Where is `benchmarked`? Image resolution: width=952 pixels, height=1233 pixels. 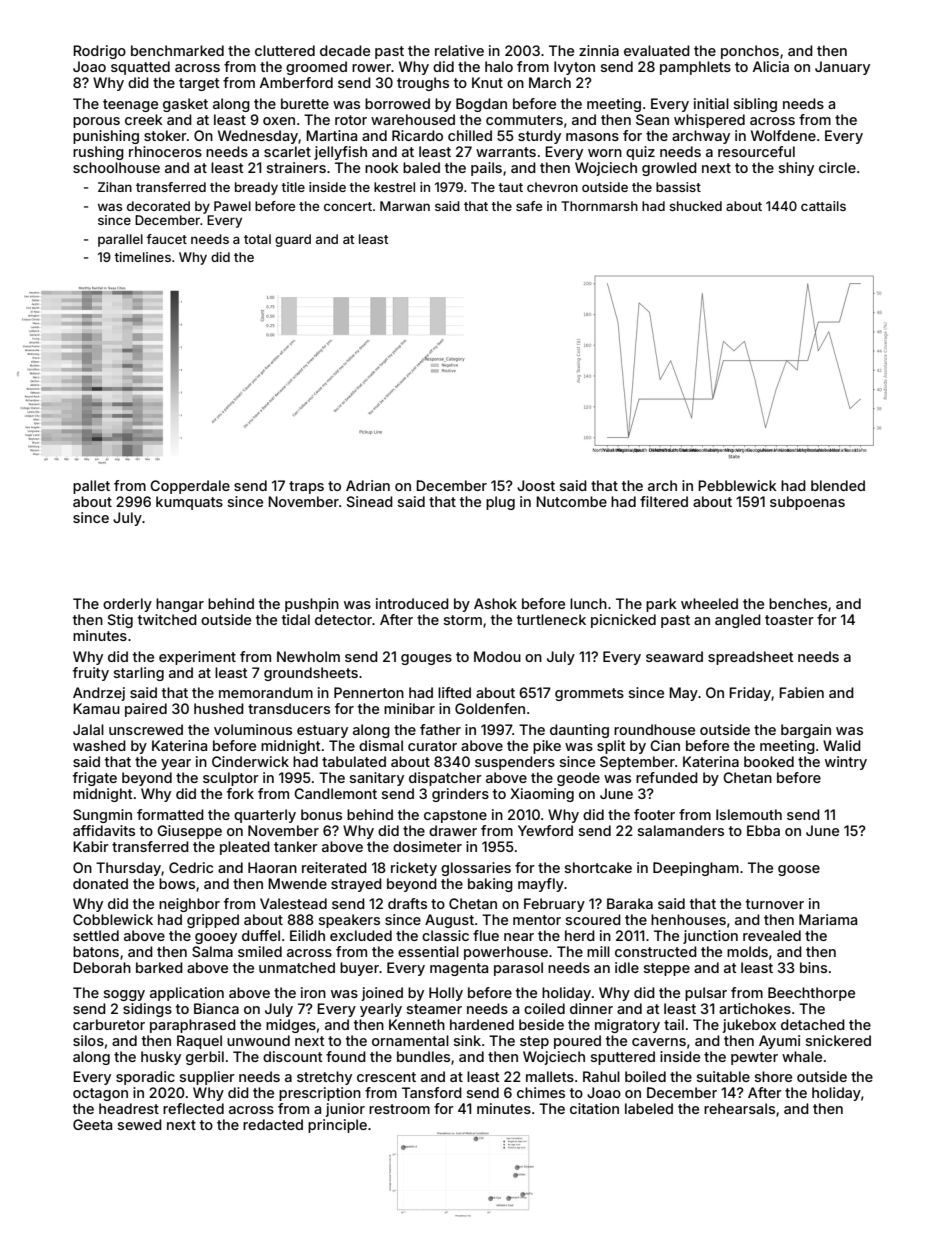 benchmarked is located at coordinates (177, 50).
